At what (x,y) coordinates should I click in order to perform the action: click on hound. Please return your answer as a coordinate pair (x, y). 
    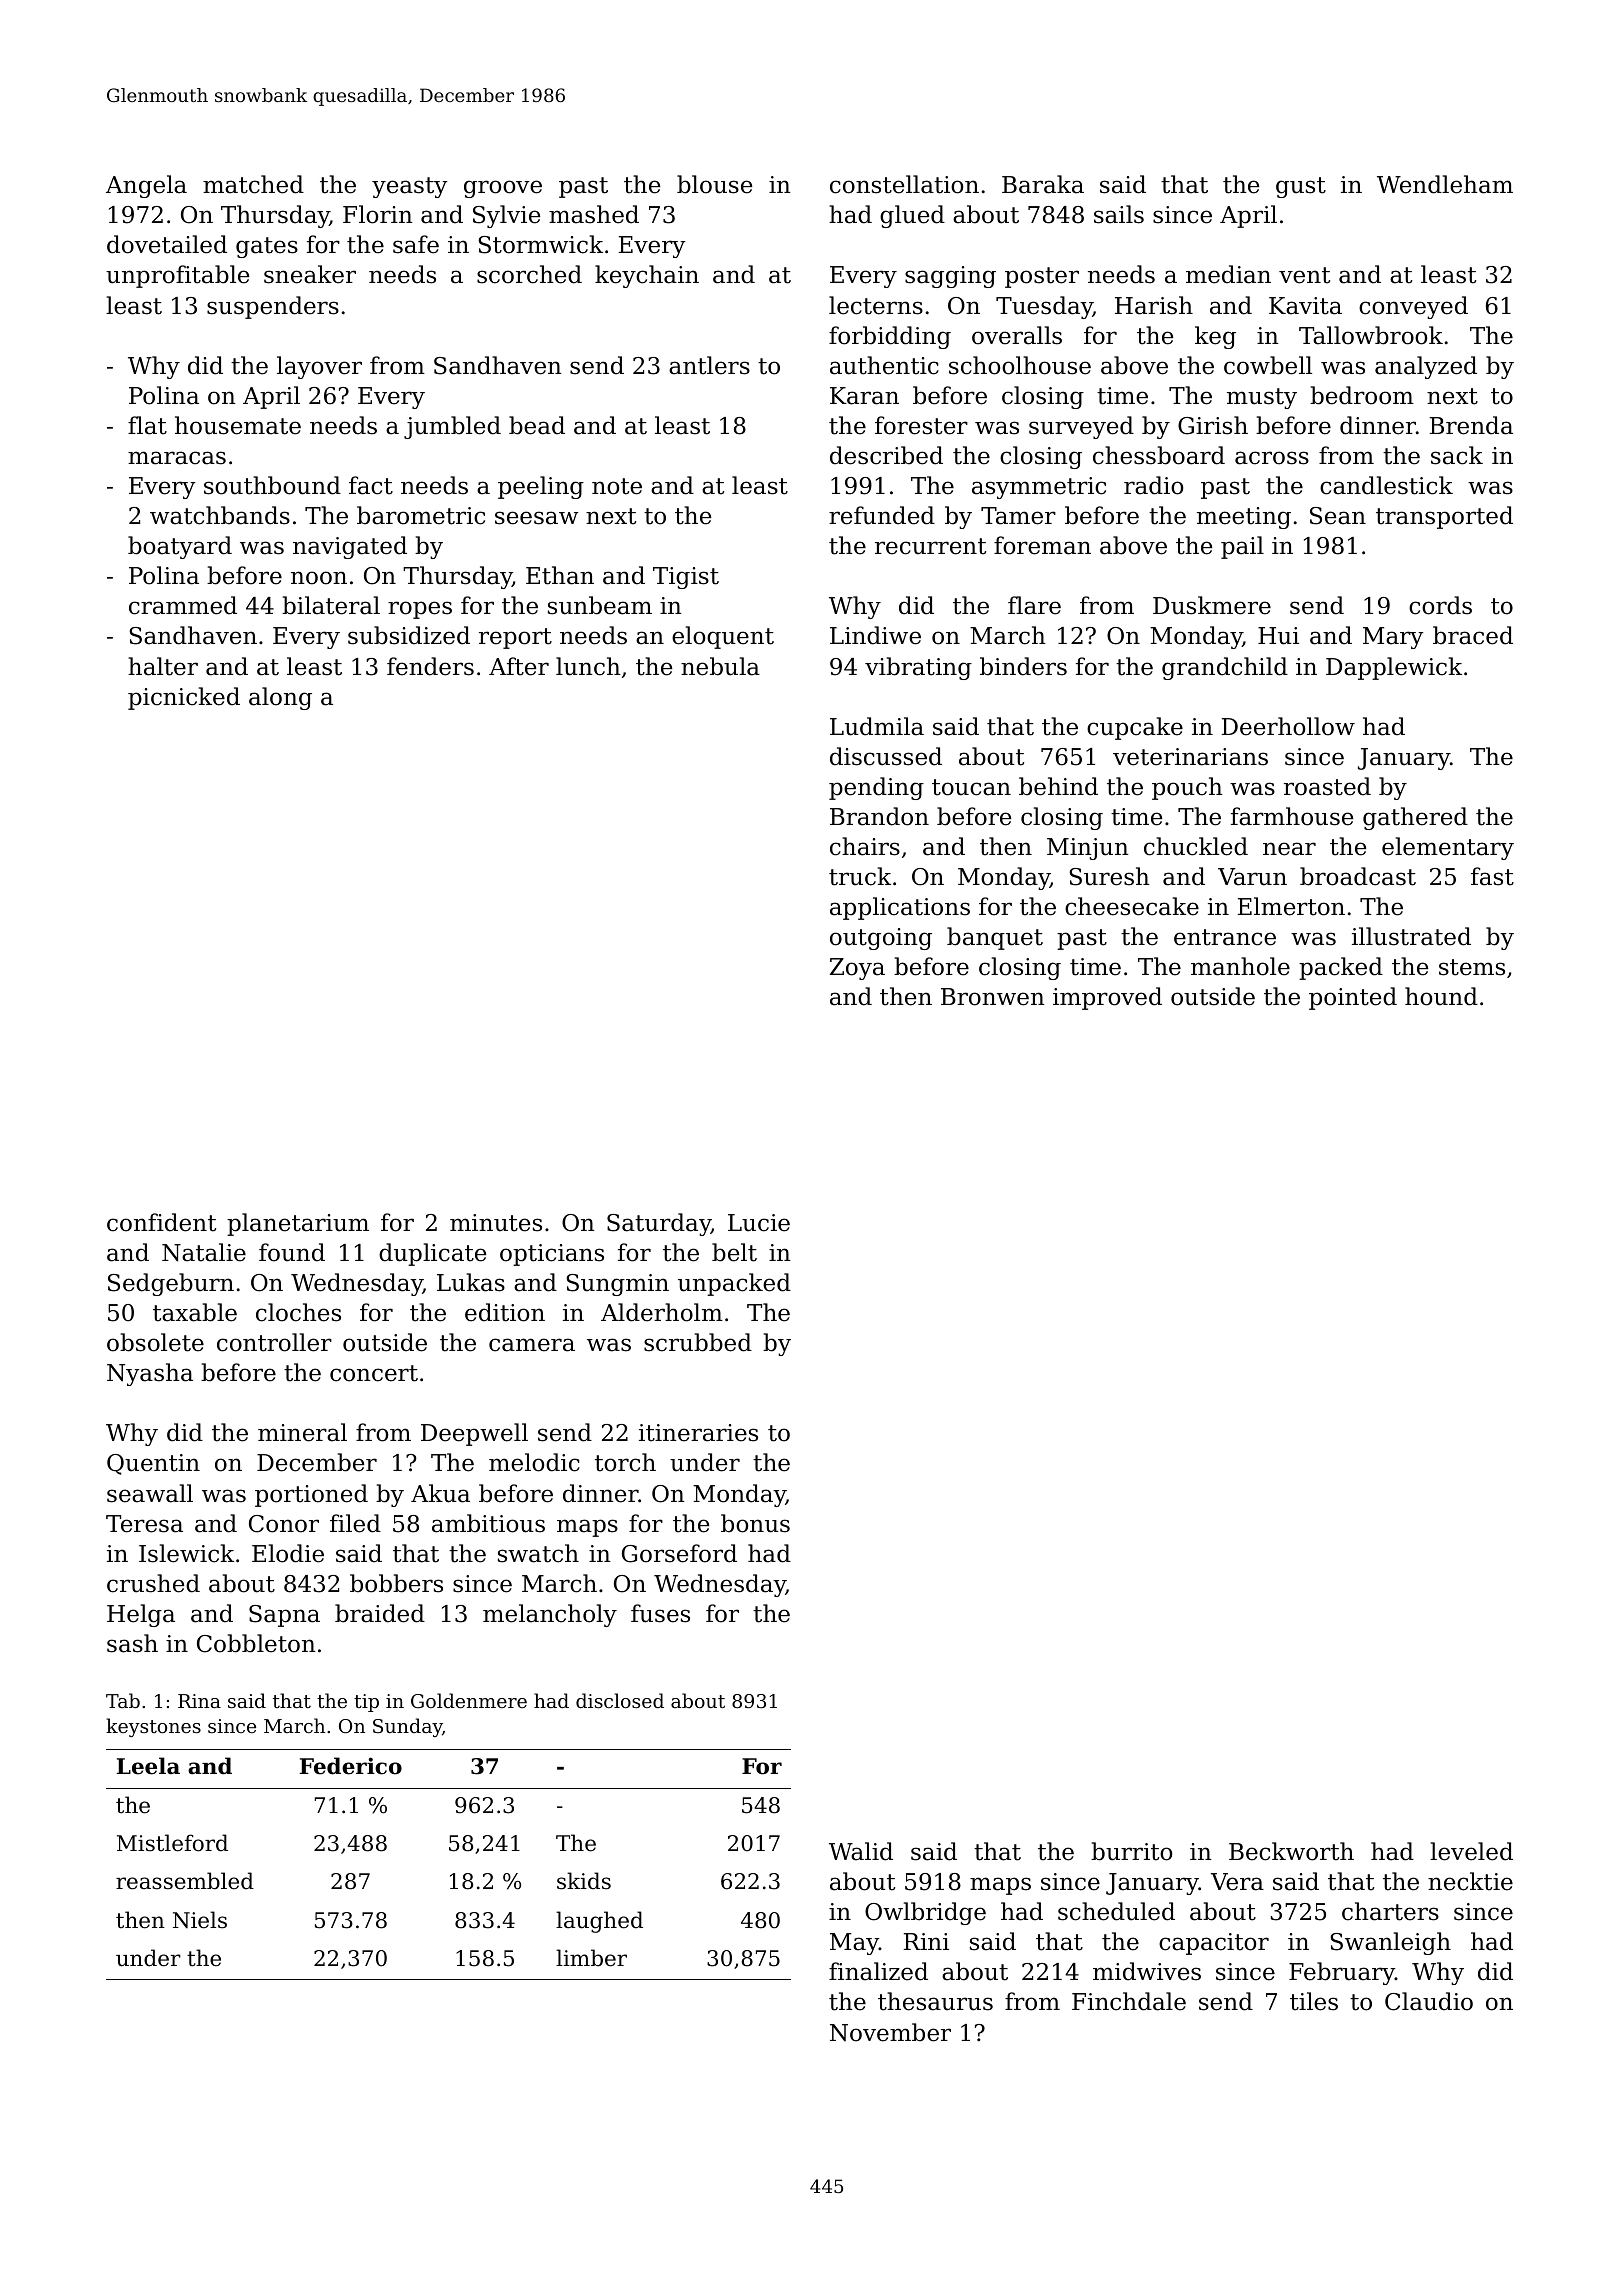
    Looking at the image, I should click on (1441, 996).
